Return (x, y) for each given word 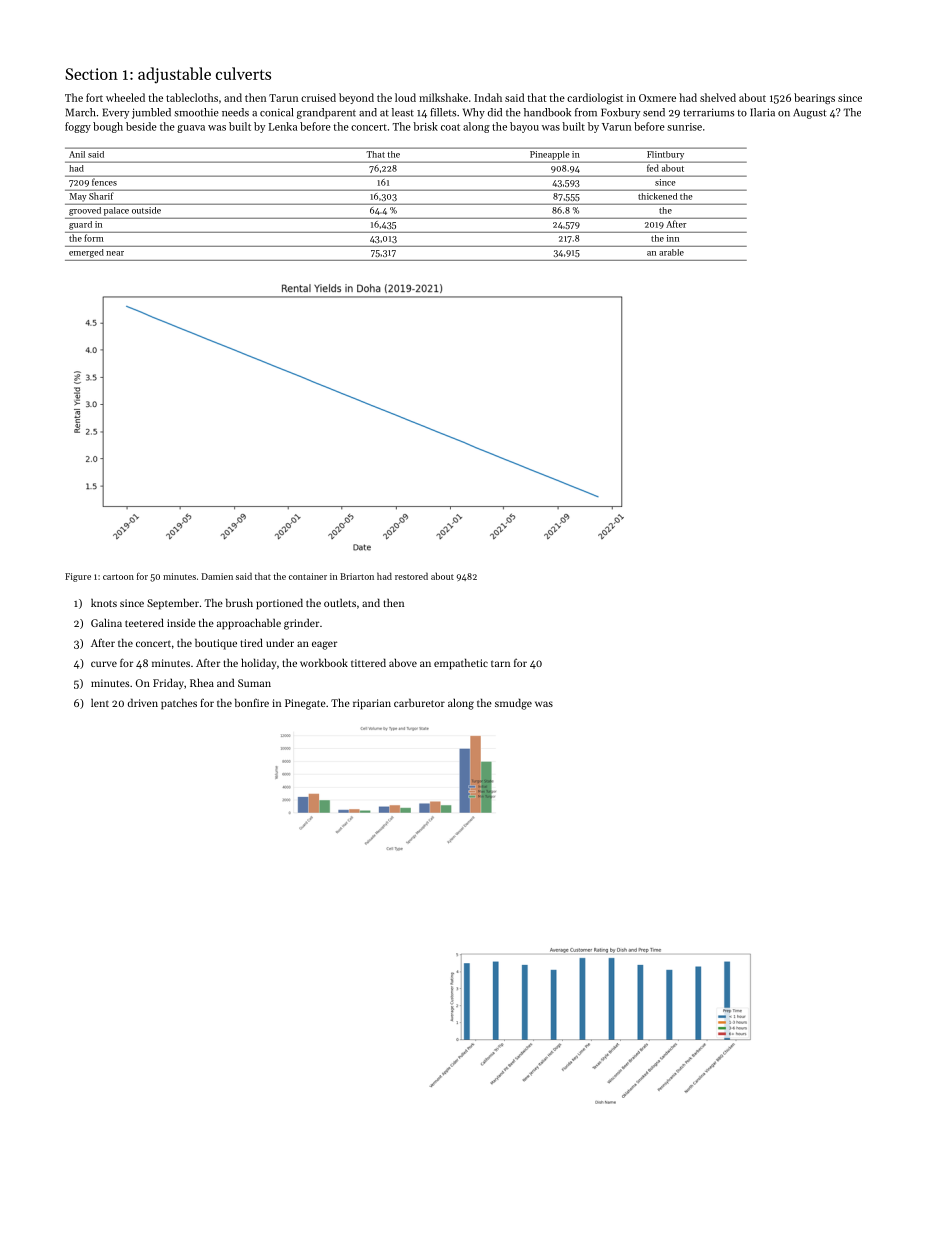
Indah (488, 97)
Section (91, 74)
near (115, 253)
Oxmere (657, 98)
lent (100, 702)
